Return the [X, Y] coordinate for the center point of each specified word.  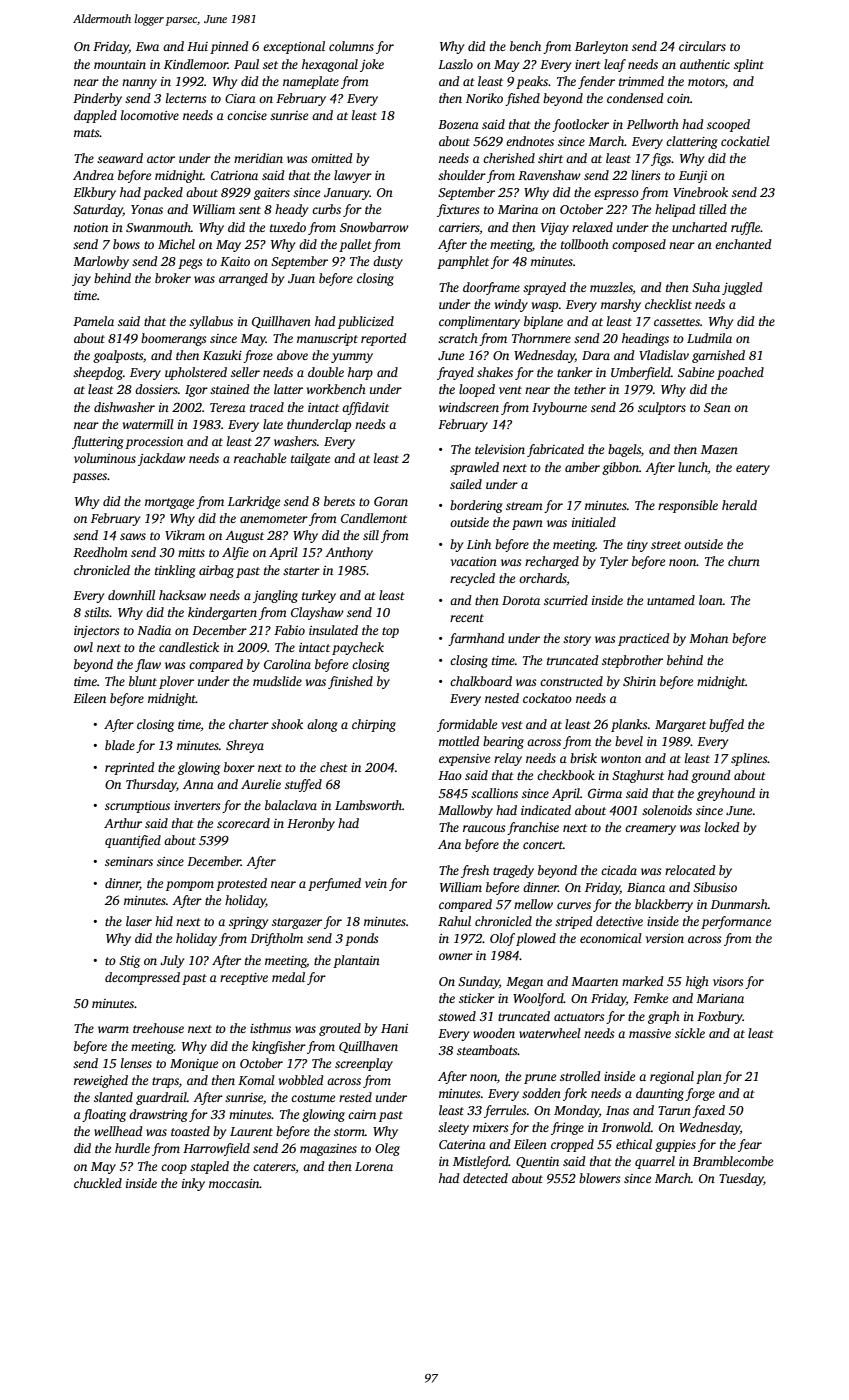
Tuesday [741, 1179]
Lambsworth [368, 805]
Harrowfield [216, 1149]
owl [83, 647]
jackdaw [162, 459]
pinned [229, 47]
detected [485, 1178]
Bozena [458, 124]
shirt [550, 158]
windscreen [469, 407]
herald [739, 505]
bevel [629, 741]
